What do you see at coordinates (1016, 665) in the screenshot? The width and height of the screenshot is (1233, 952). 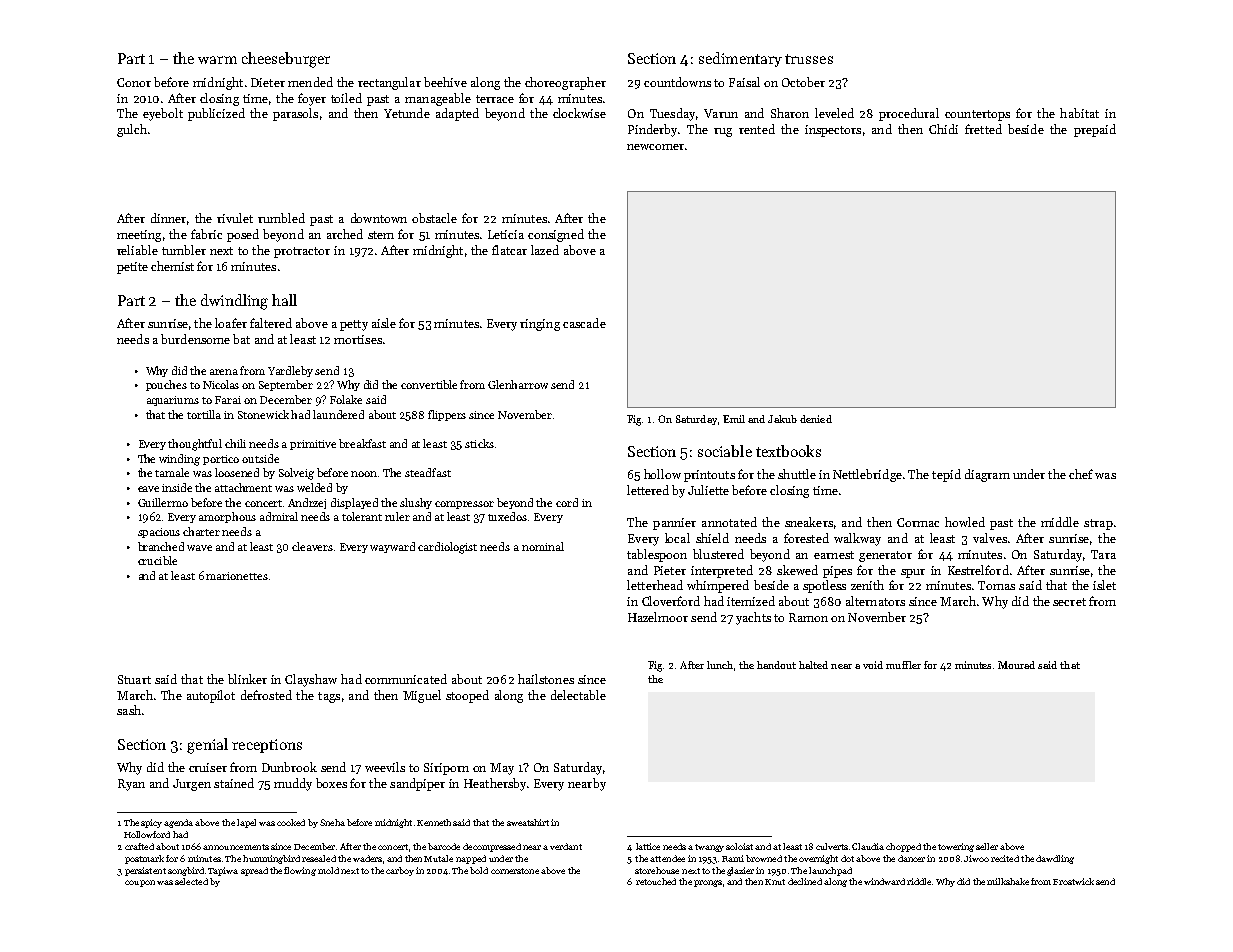 I see `Mourad` at bounding box center [1016, 665].
